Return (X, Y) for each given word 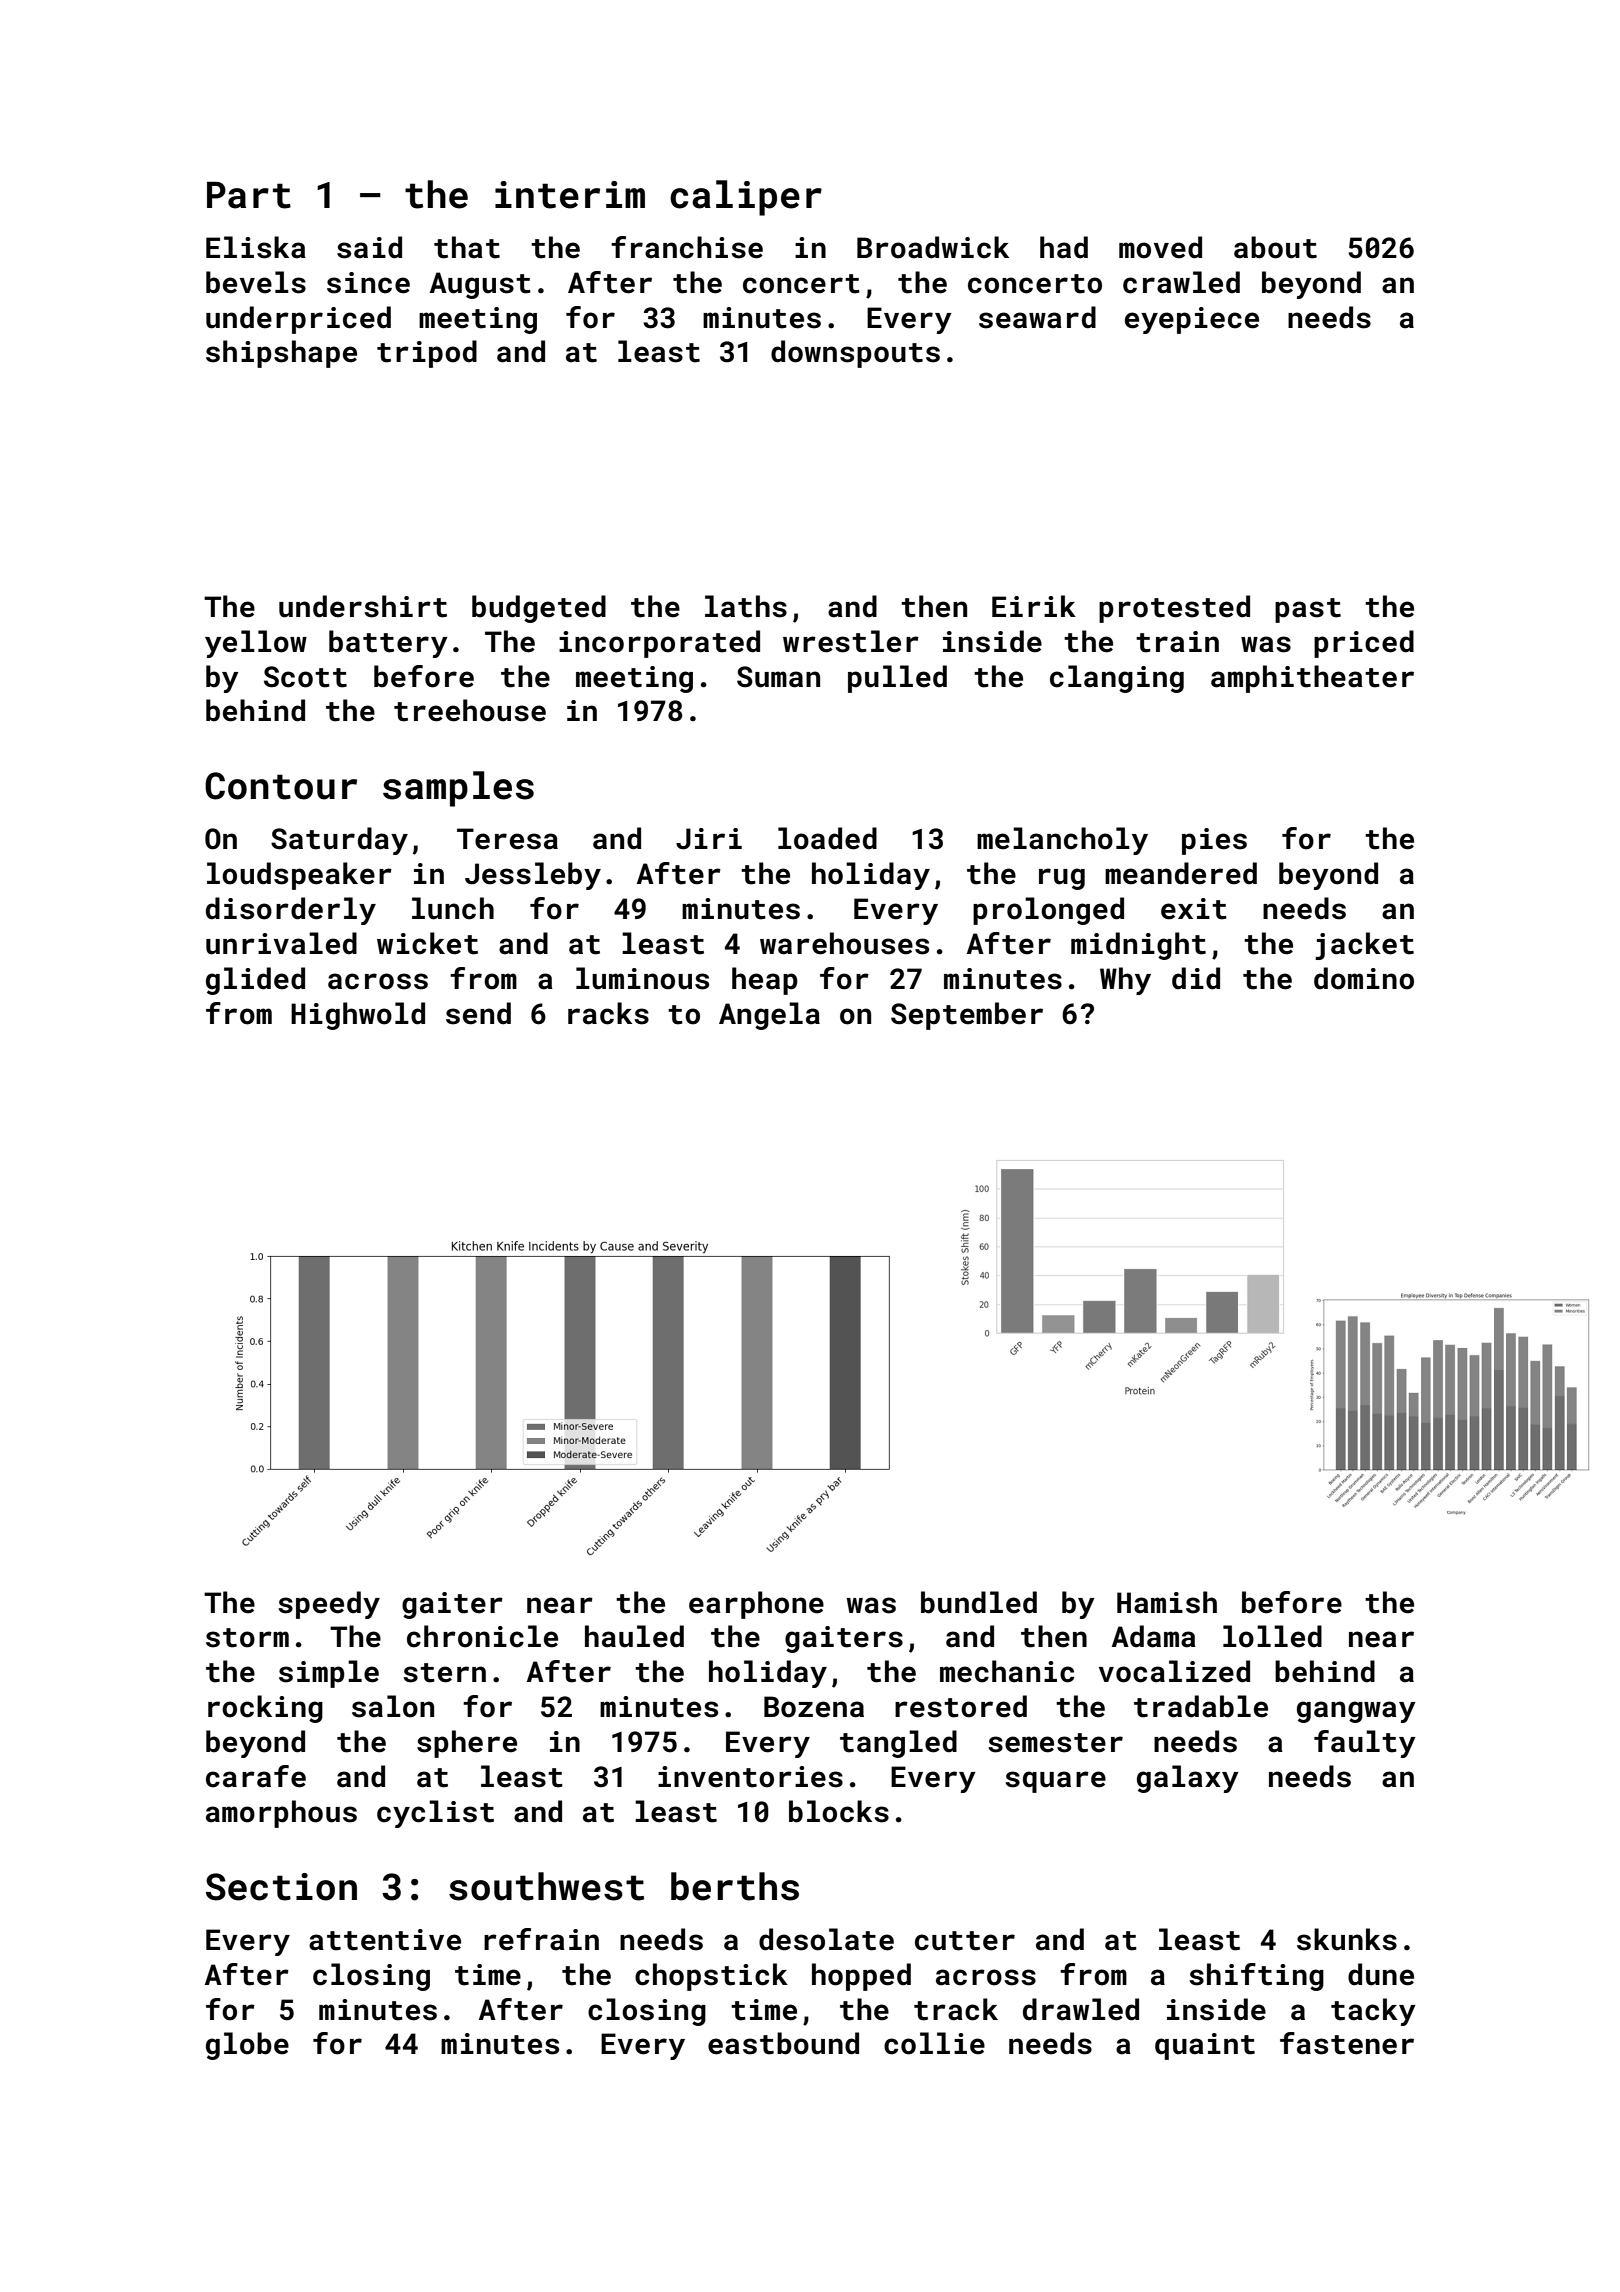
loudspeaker (299, 876)
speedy (329, 1605)
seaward (1037, 317)
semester (1055, 1743)
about (1275, 247)
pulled (897, 679)
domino (1364, 978)
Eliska (256, 247)
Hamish (1167, 1602)
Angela (769, 1016)
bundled (979, 1602)
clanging (1117, 679)
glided (255, 981)
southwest (546, 1886)
